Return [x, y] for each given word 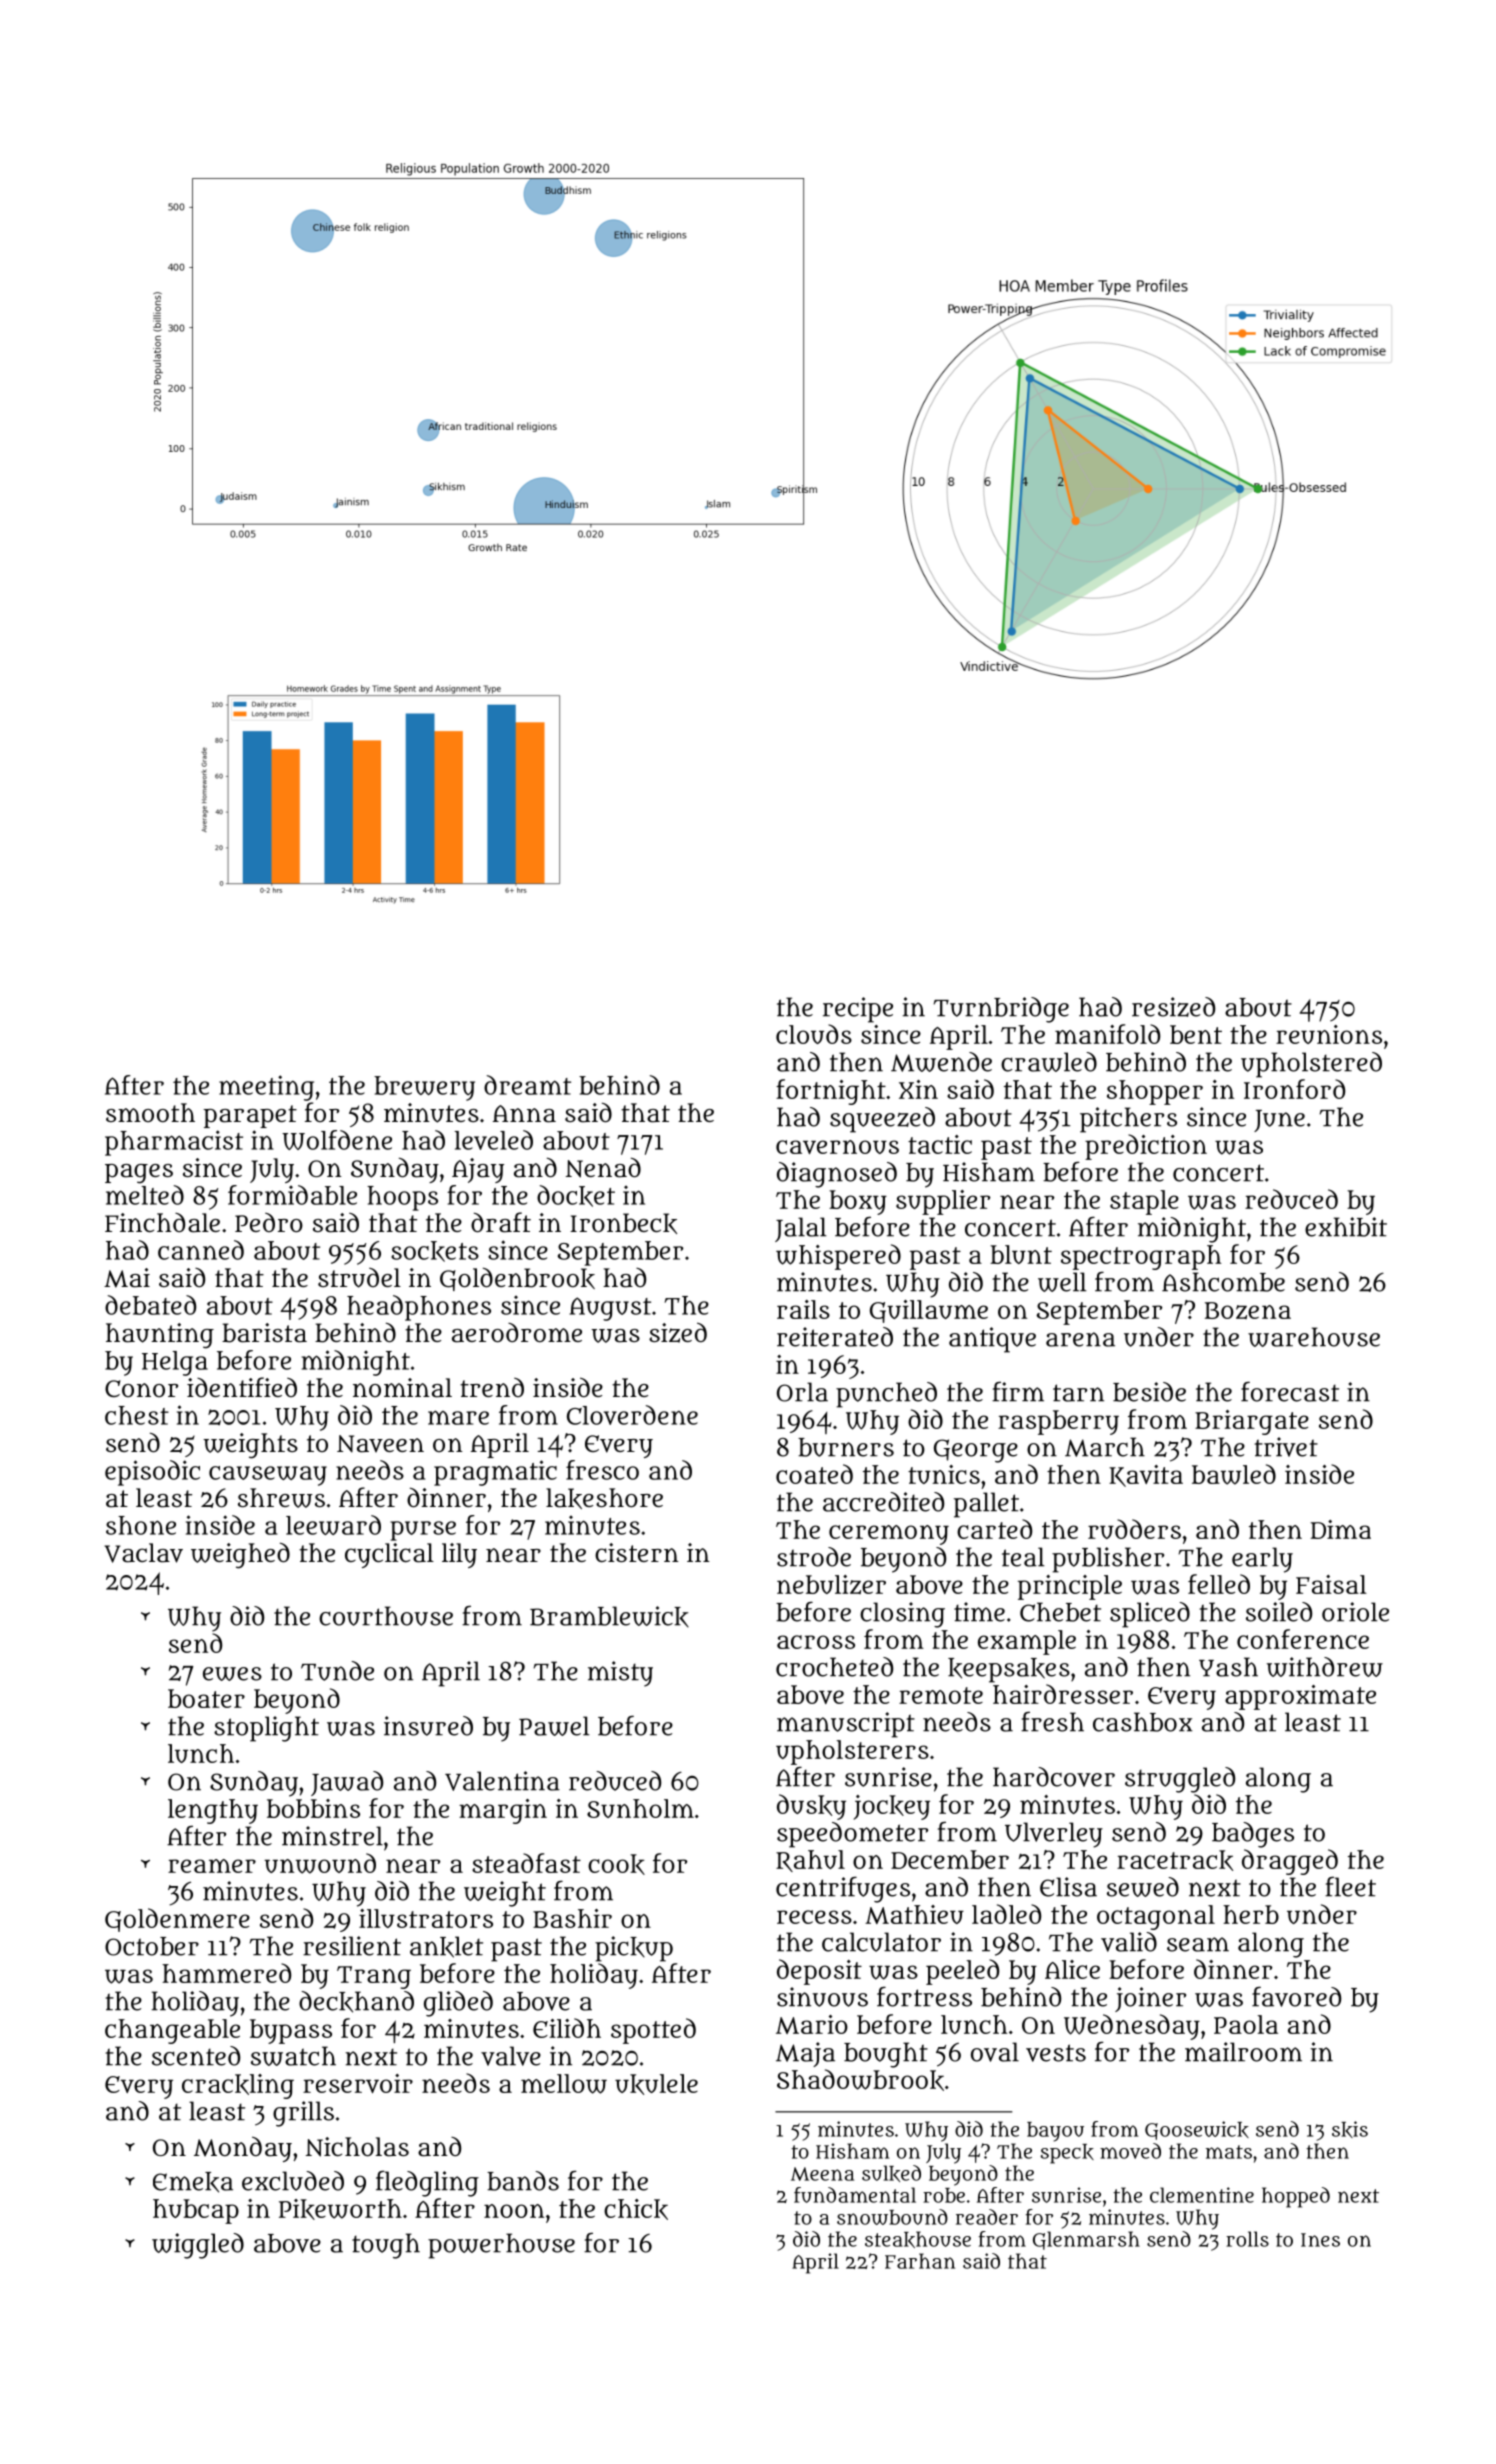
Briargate [1252, 1422]
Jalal [801, 1229]
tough [386, 2246]
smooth [150, 1112]
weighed [240, 1555]
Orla [802, 1392]
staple [1144, 1202]
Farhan [920, 2261]
